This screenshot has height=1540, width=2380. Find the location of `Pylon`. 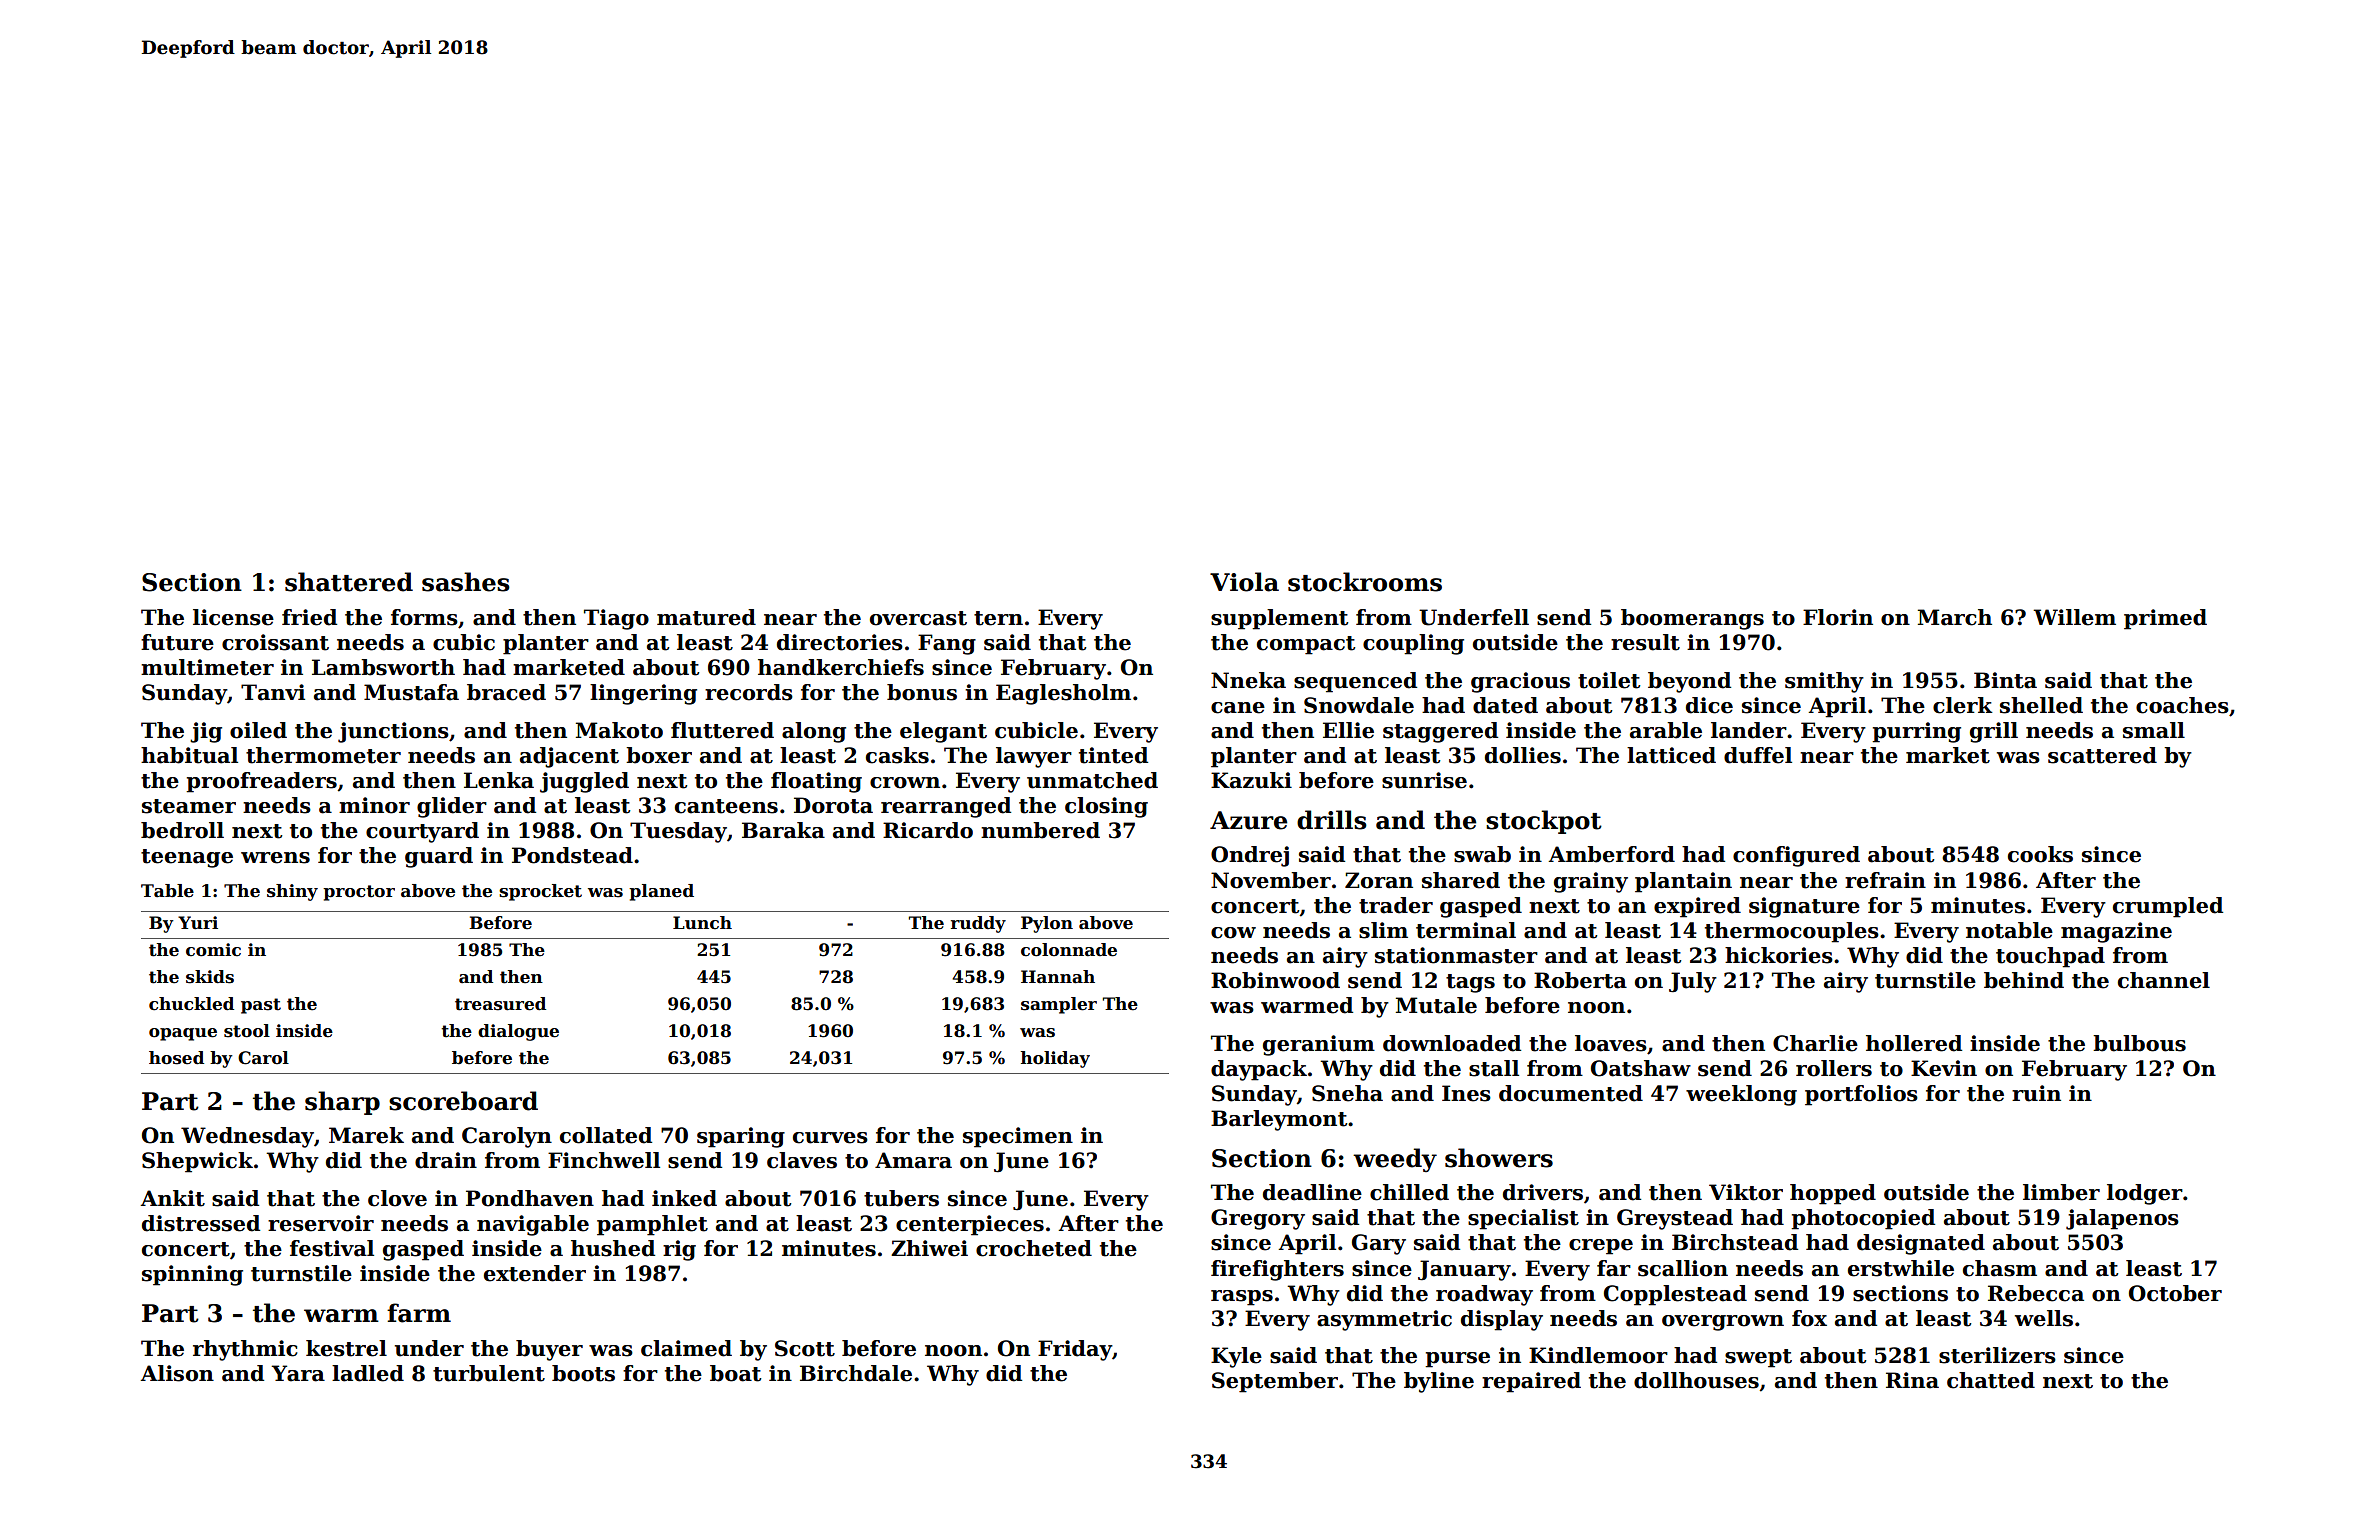

Pylon is located at coordinates (1047, 924).
